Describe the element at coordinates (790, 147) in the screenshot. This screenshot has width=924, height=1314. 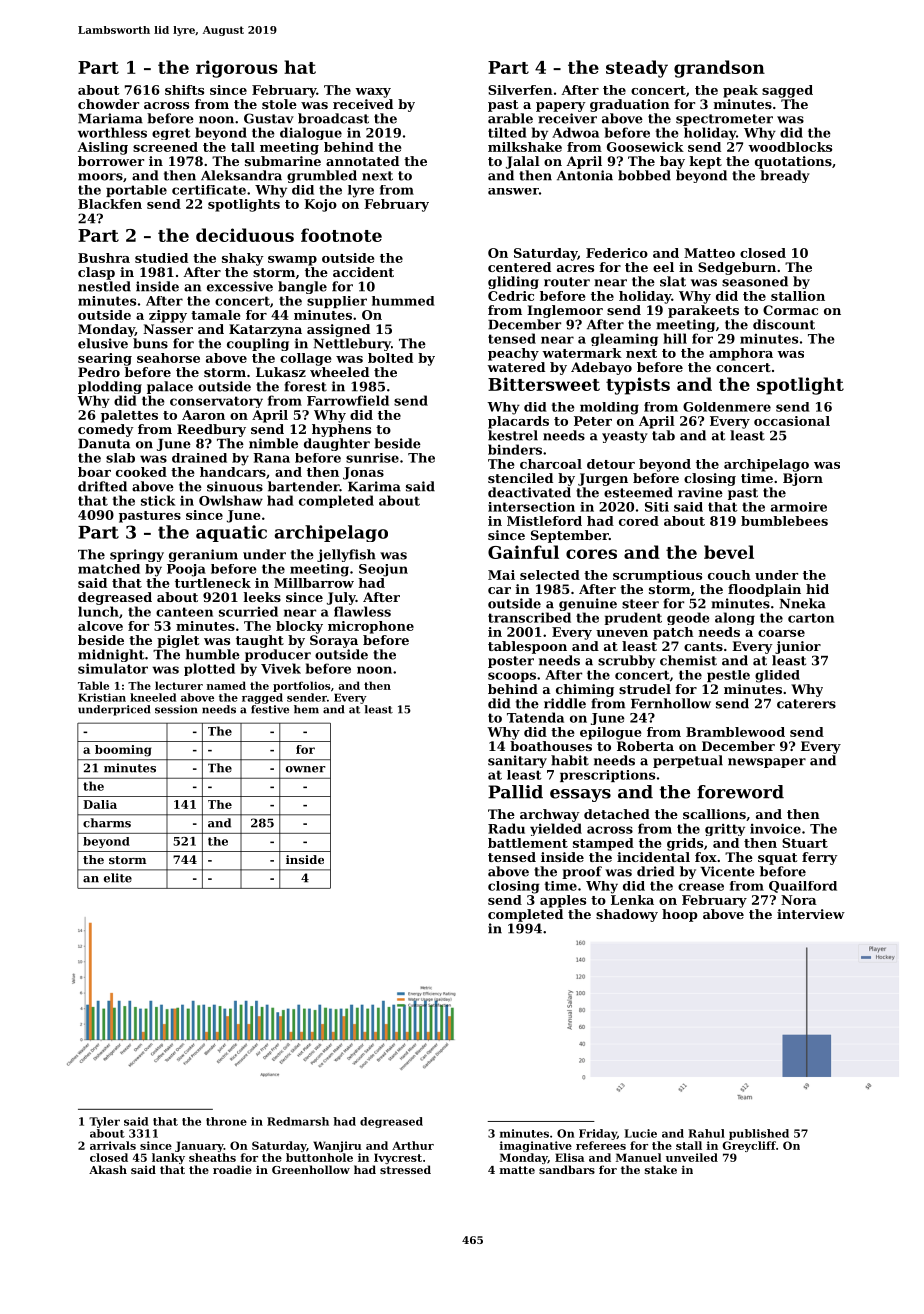
I see `woodblocks` at that location.
